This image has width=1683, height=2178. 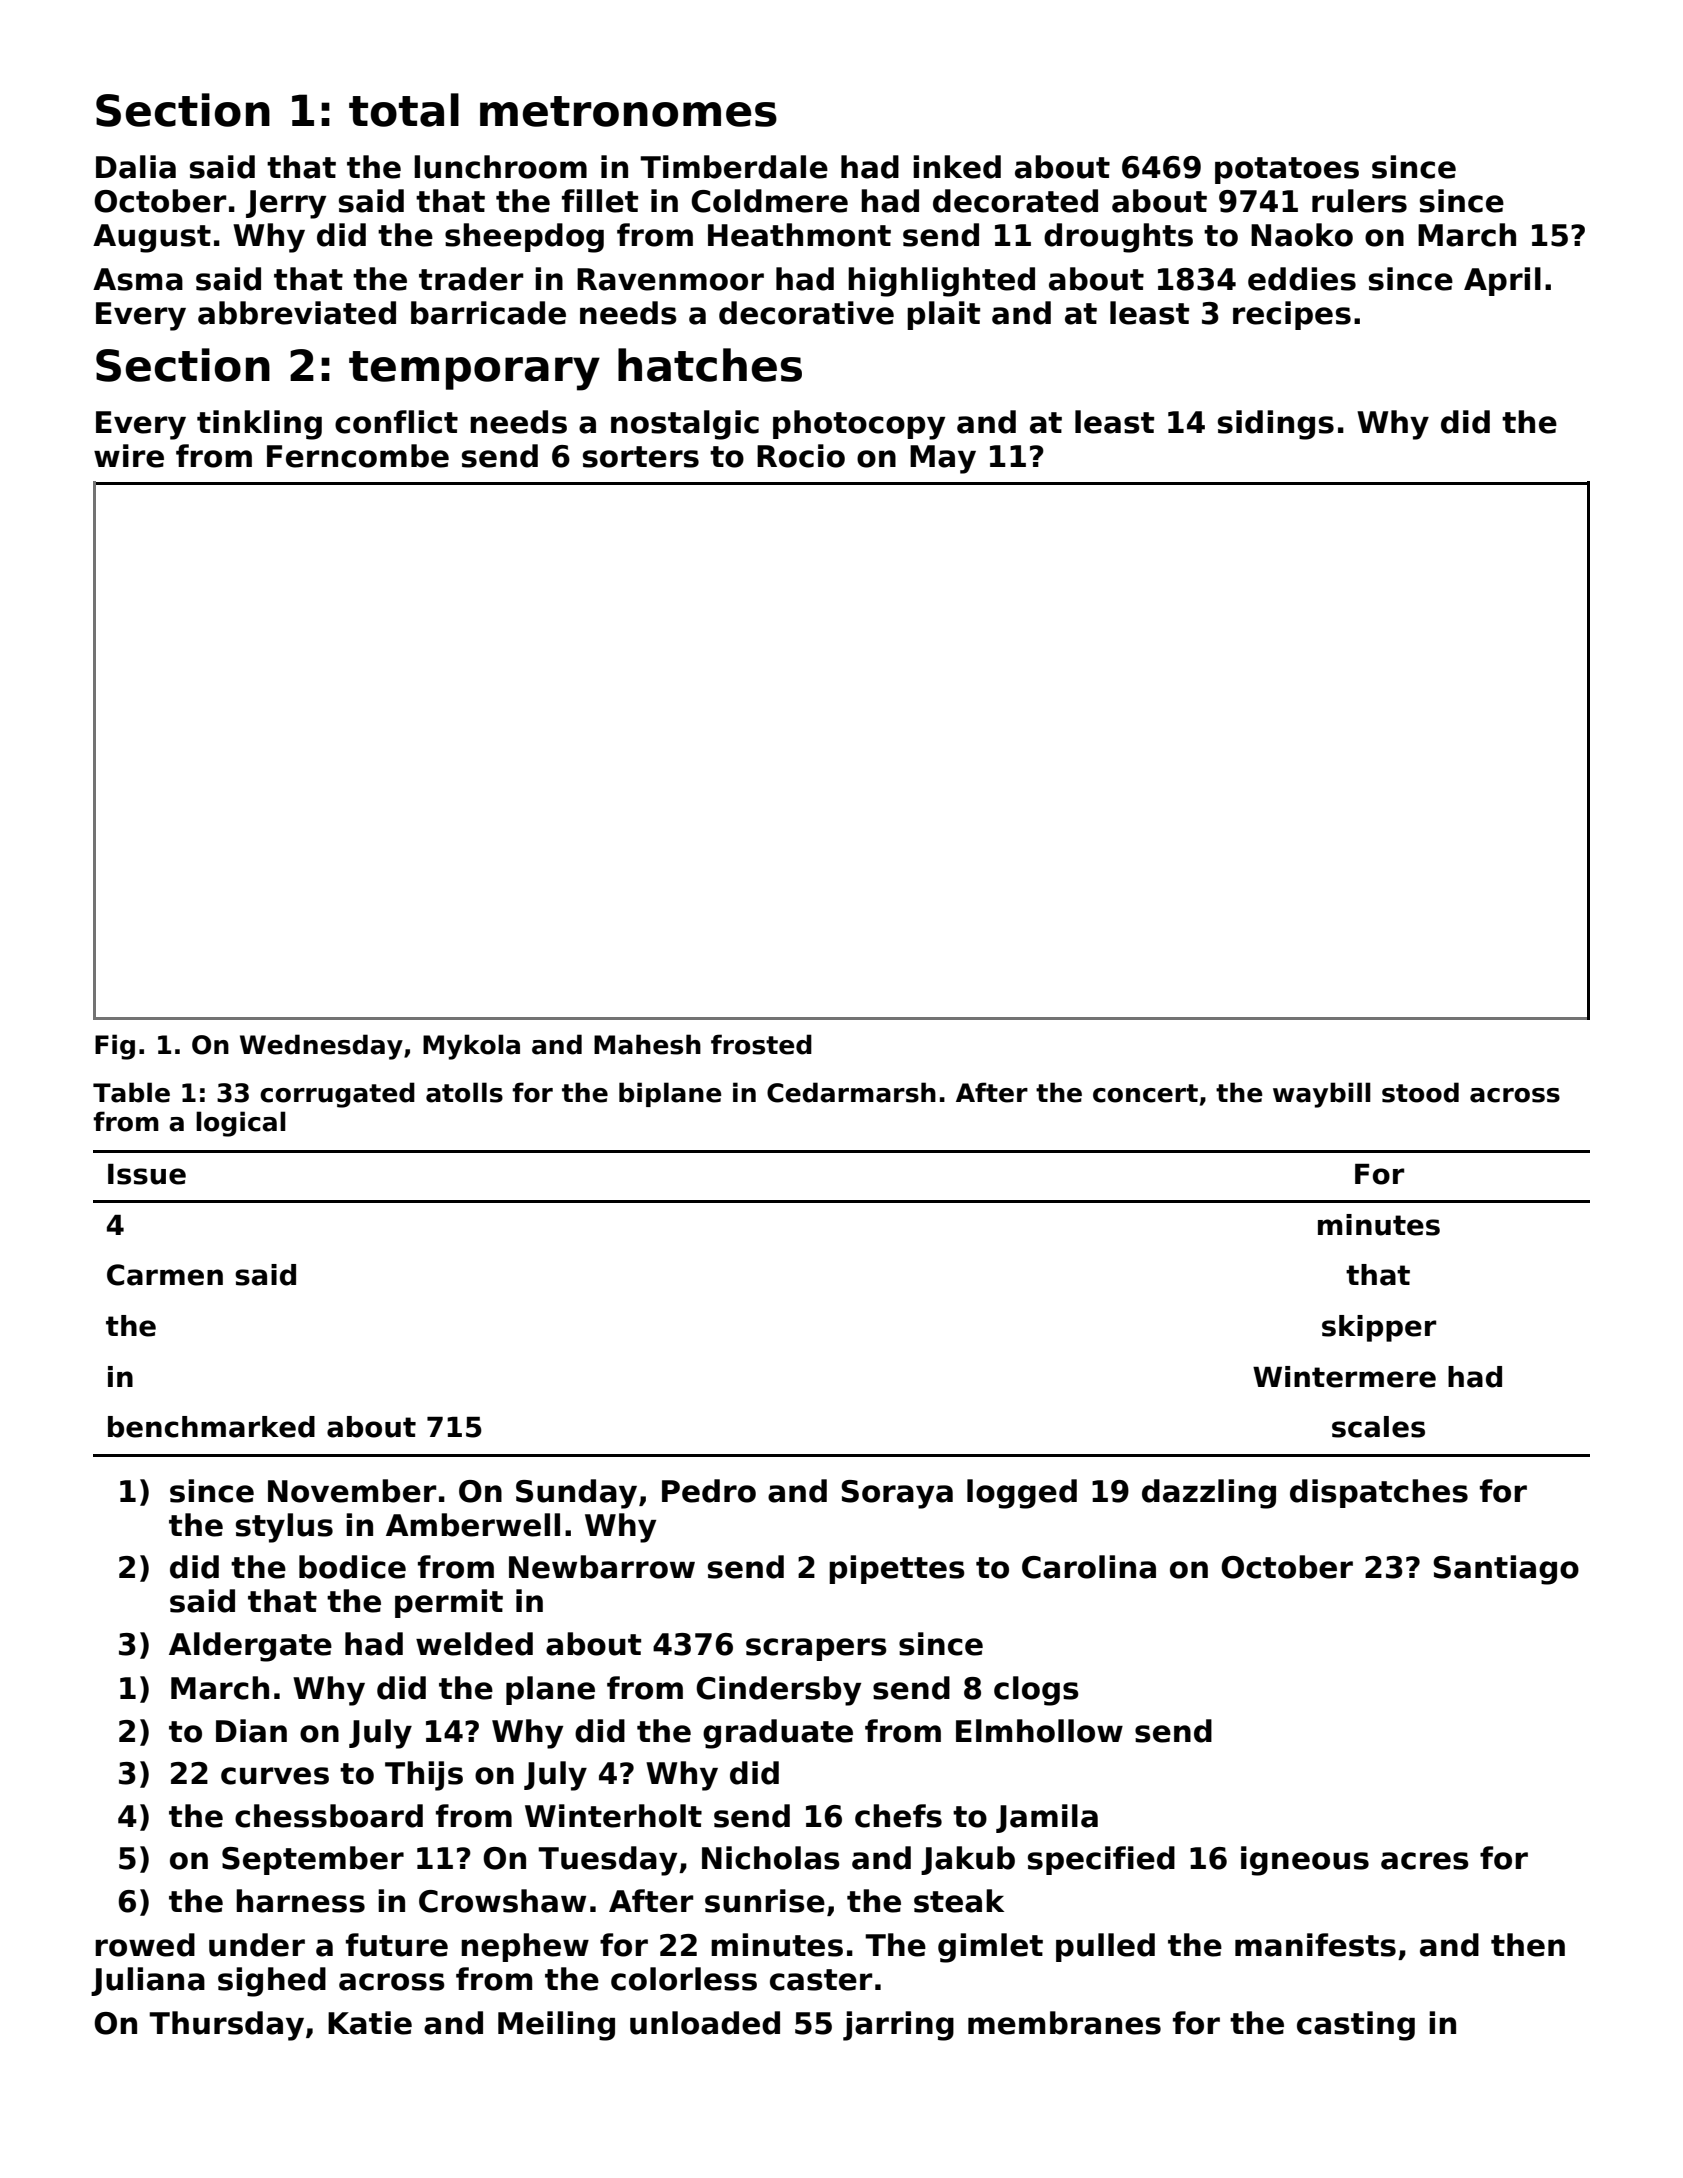 I want to click on Katie, so click(x=370, y=2023).
